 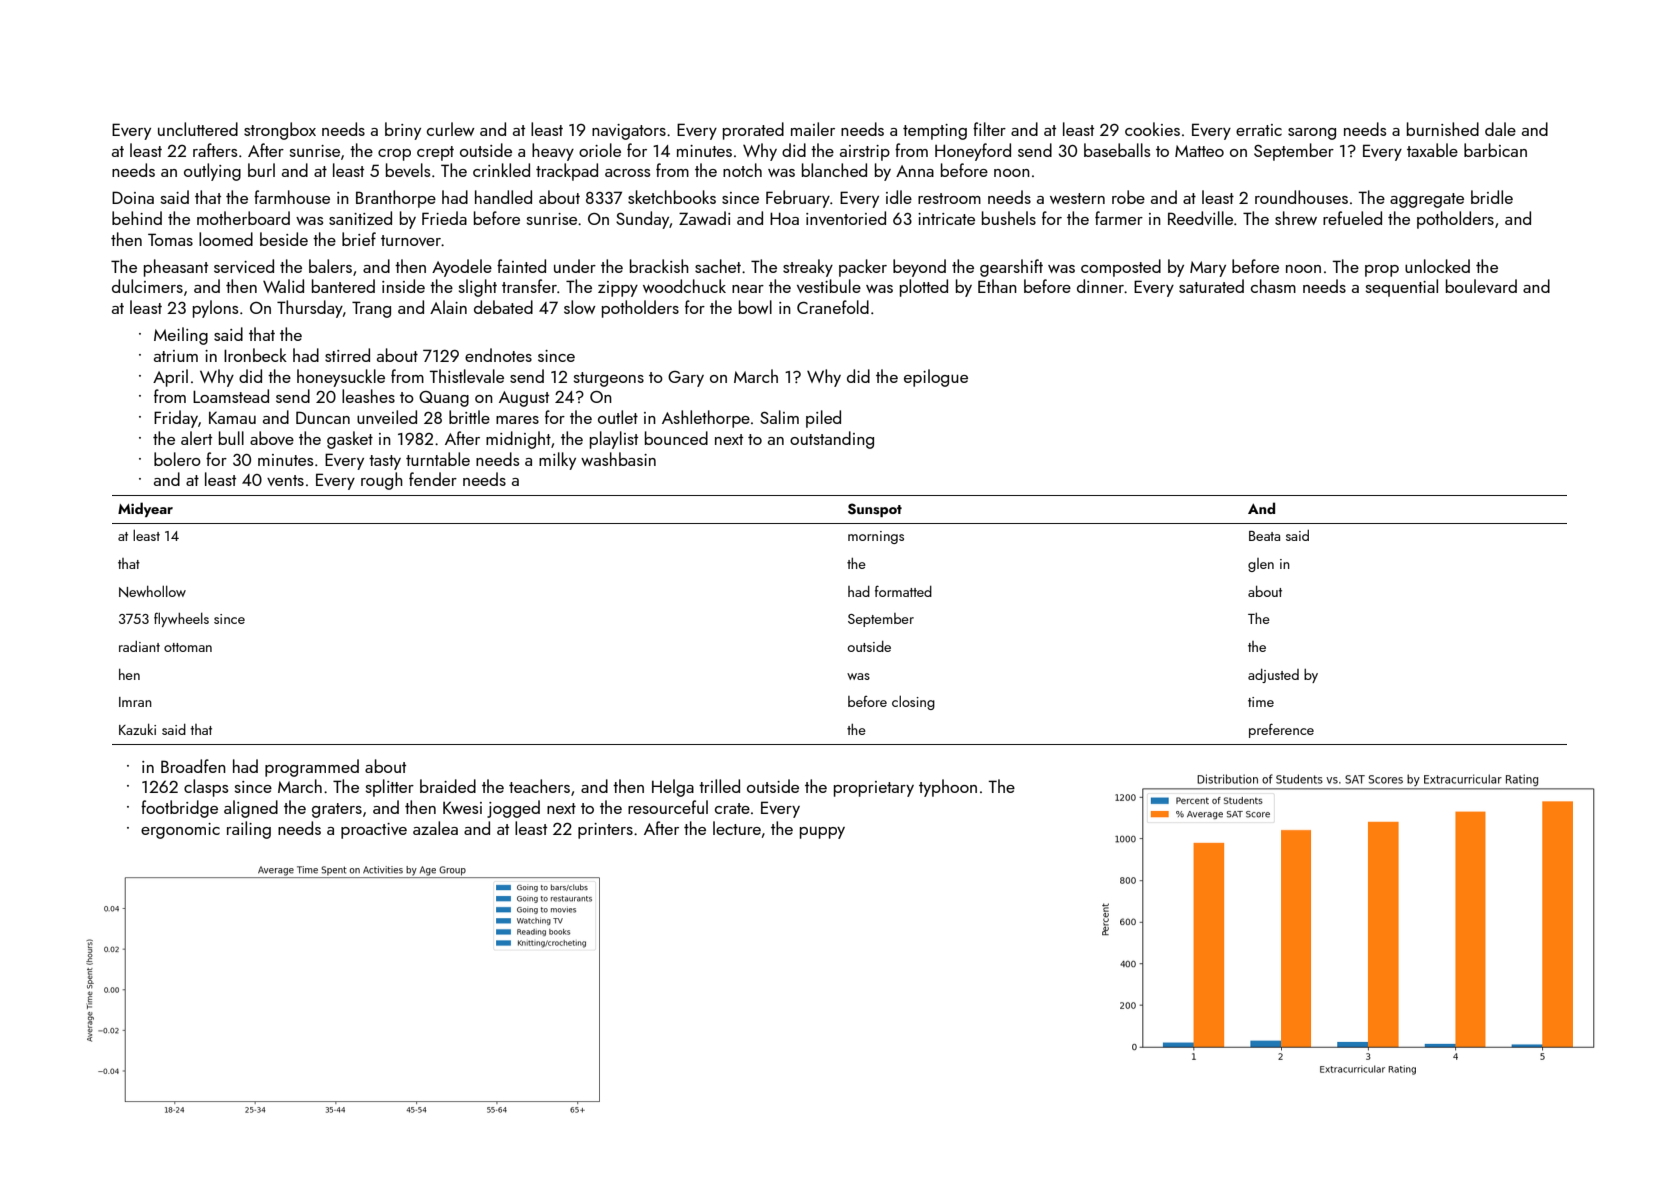 What do you see at coordinates (1301, 197) in the document?
I see `roundhouses` at bounding box center [1301, 197].
